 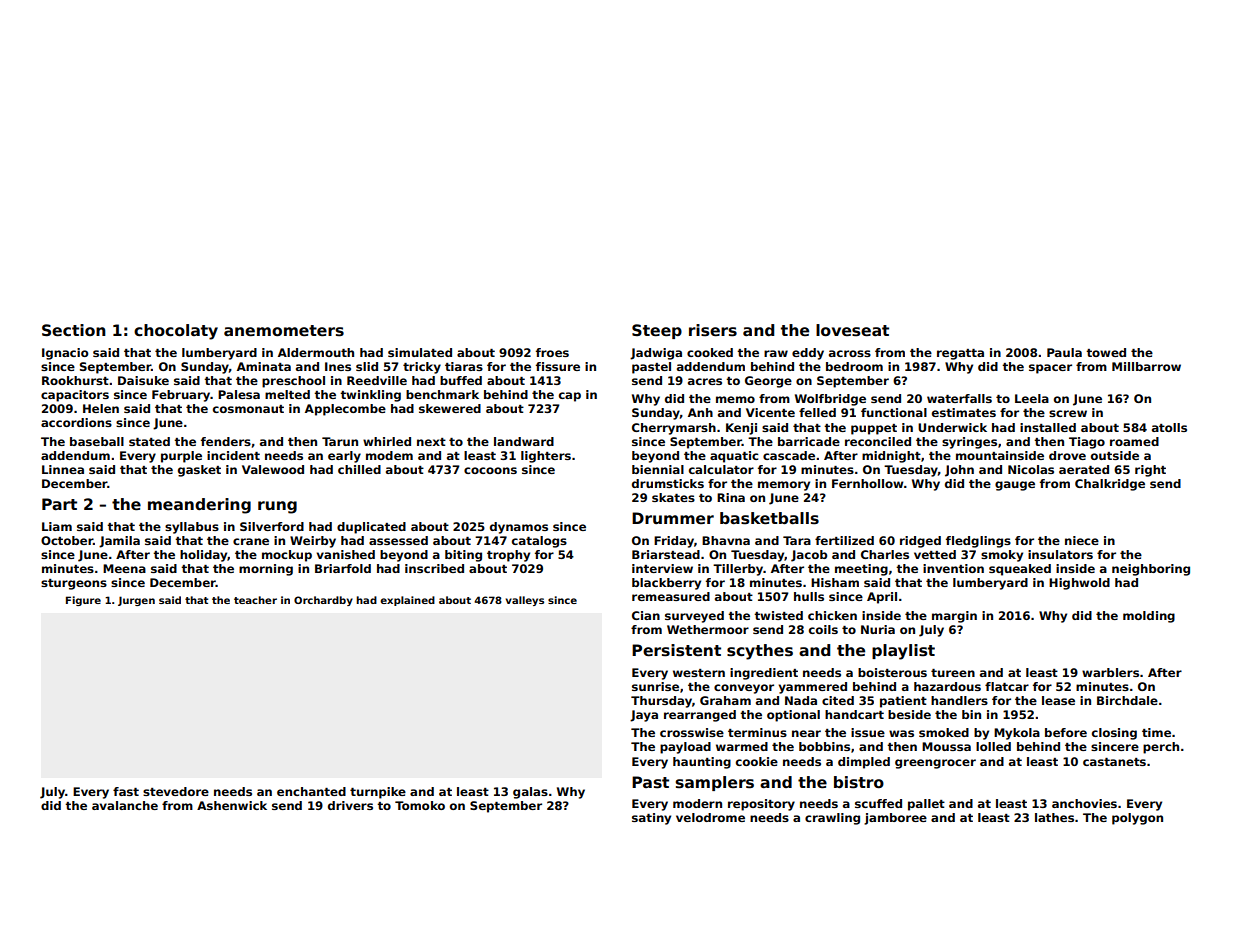 What do you see at coordinates (702, 763) in the screenshot?
I see `haunting` at bounding box center [702, 763].
